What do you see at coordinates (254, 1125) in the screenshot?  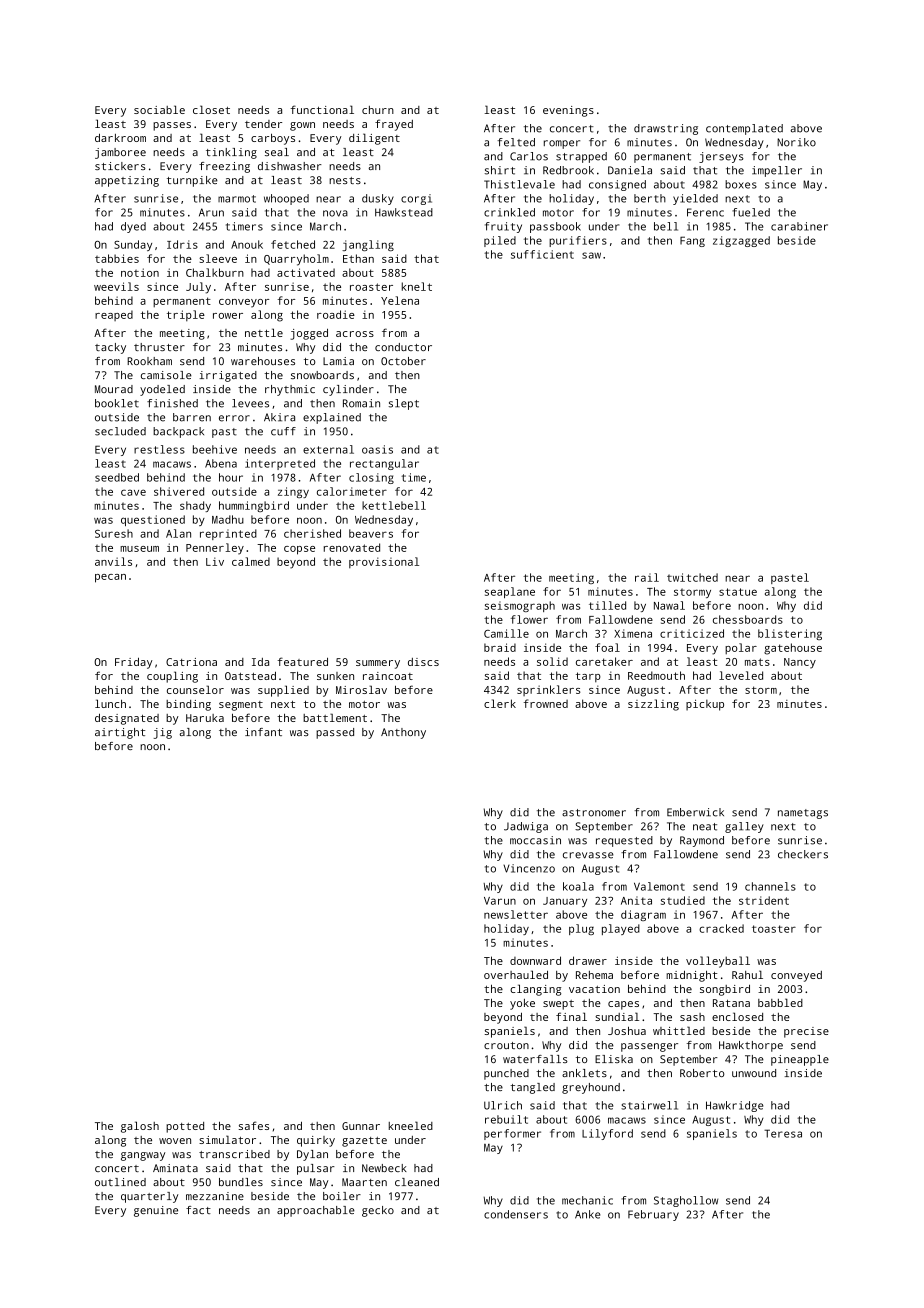 I see `safes` at bounding box center [254, 1125].
